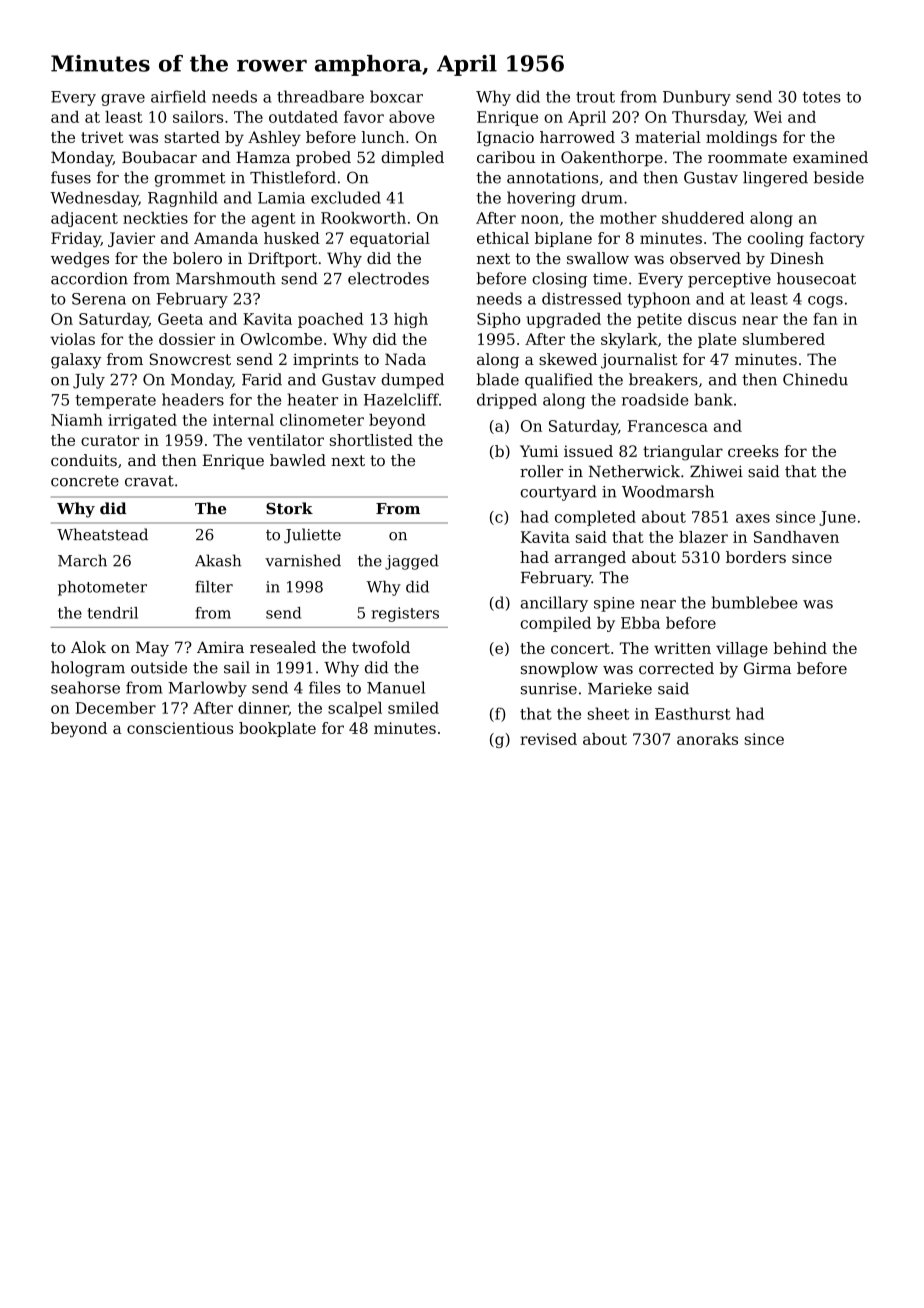 This document has height=1308, width=924. Describe the element at coordinates (214, 587) in the document. I see `filter` at that location.
